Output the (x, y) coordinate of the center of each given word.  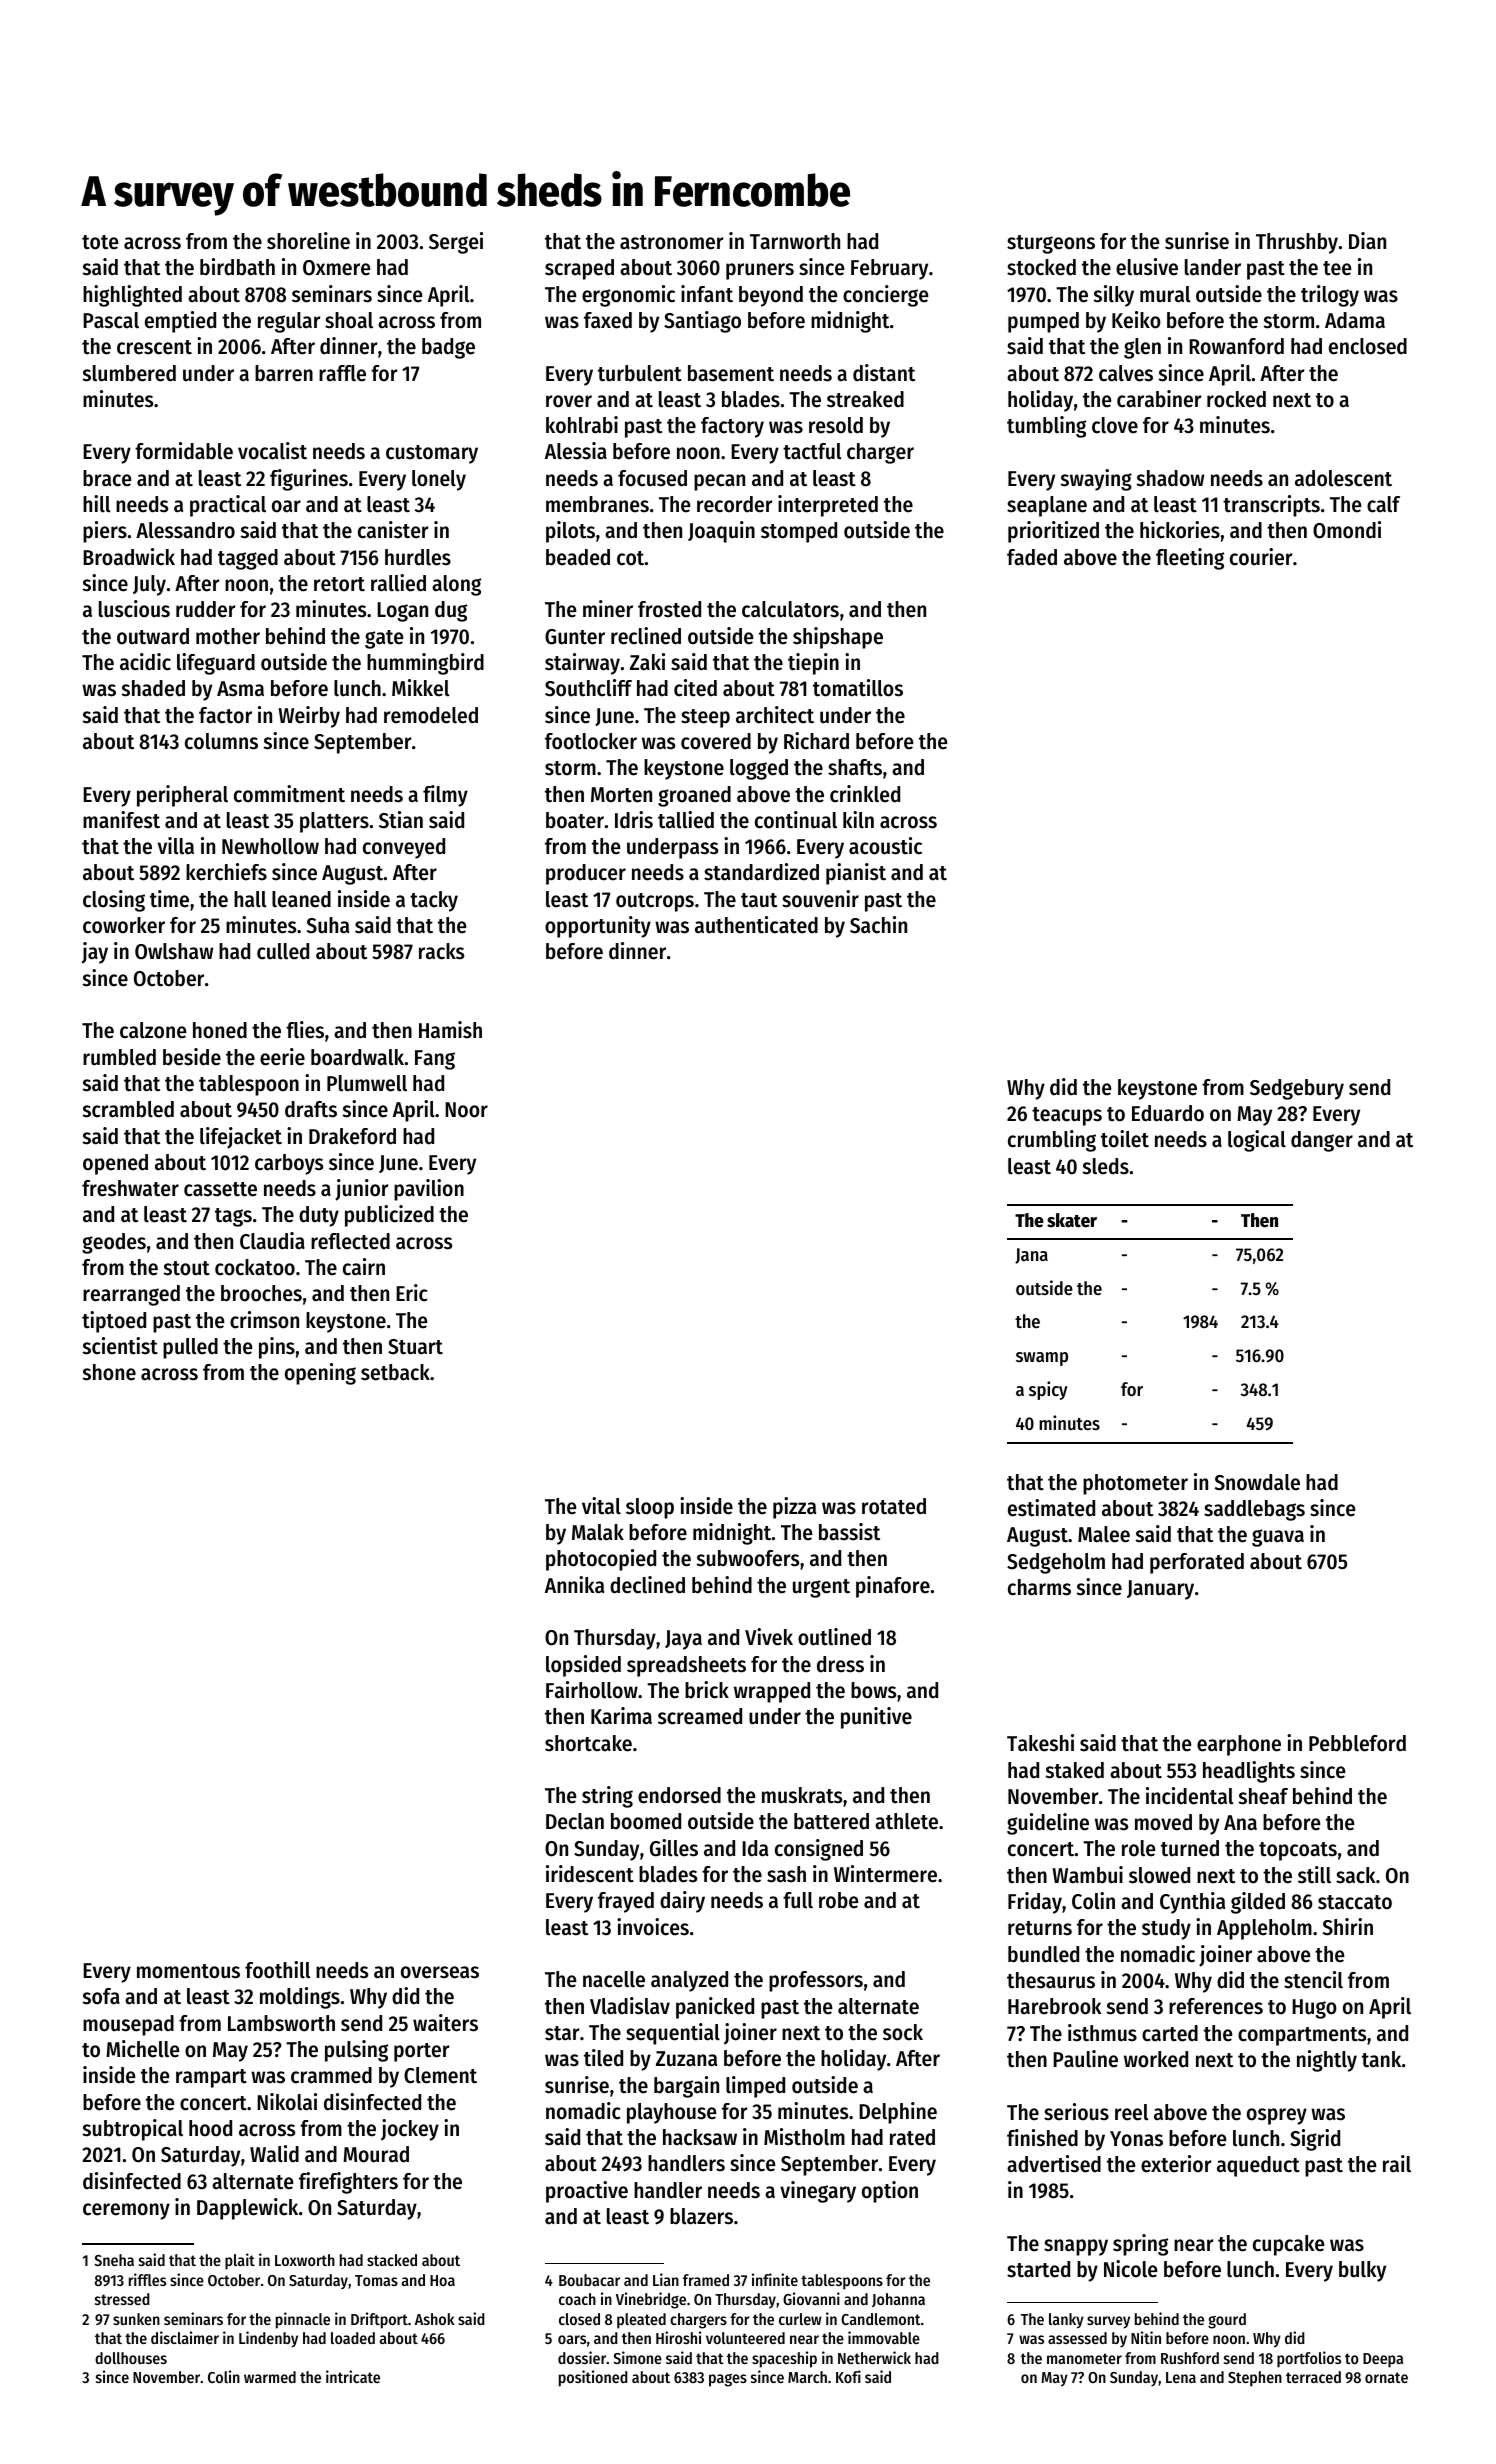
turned (1190, 1848)
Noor (466, 1110)
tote (100, 242)
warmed (270, 2377)
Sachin (878, 925)
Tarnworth (795, 241)
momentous (188, 1971)
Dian (1367, 241)
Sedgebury (1297, 1089)
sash (786, 1874)
